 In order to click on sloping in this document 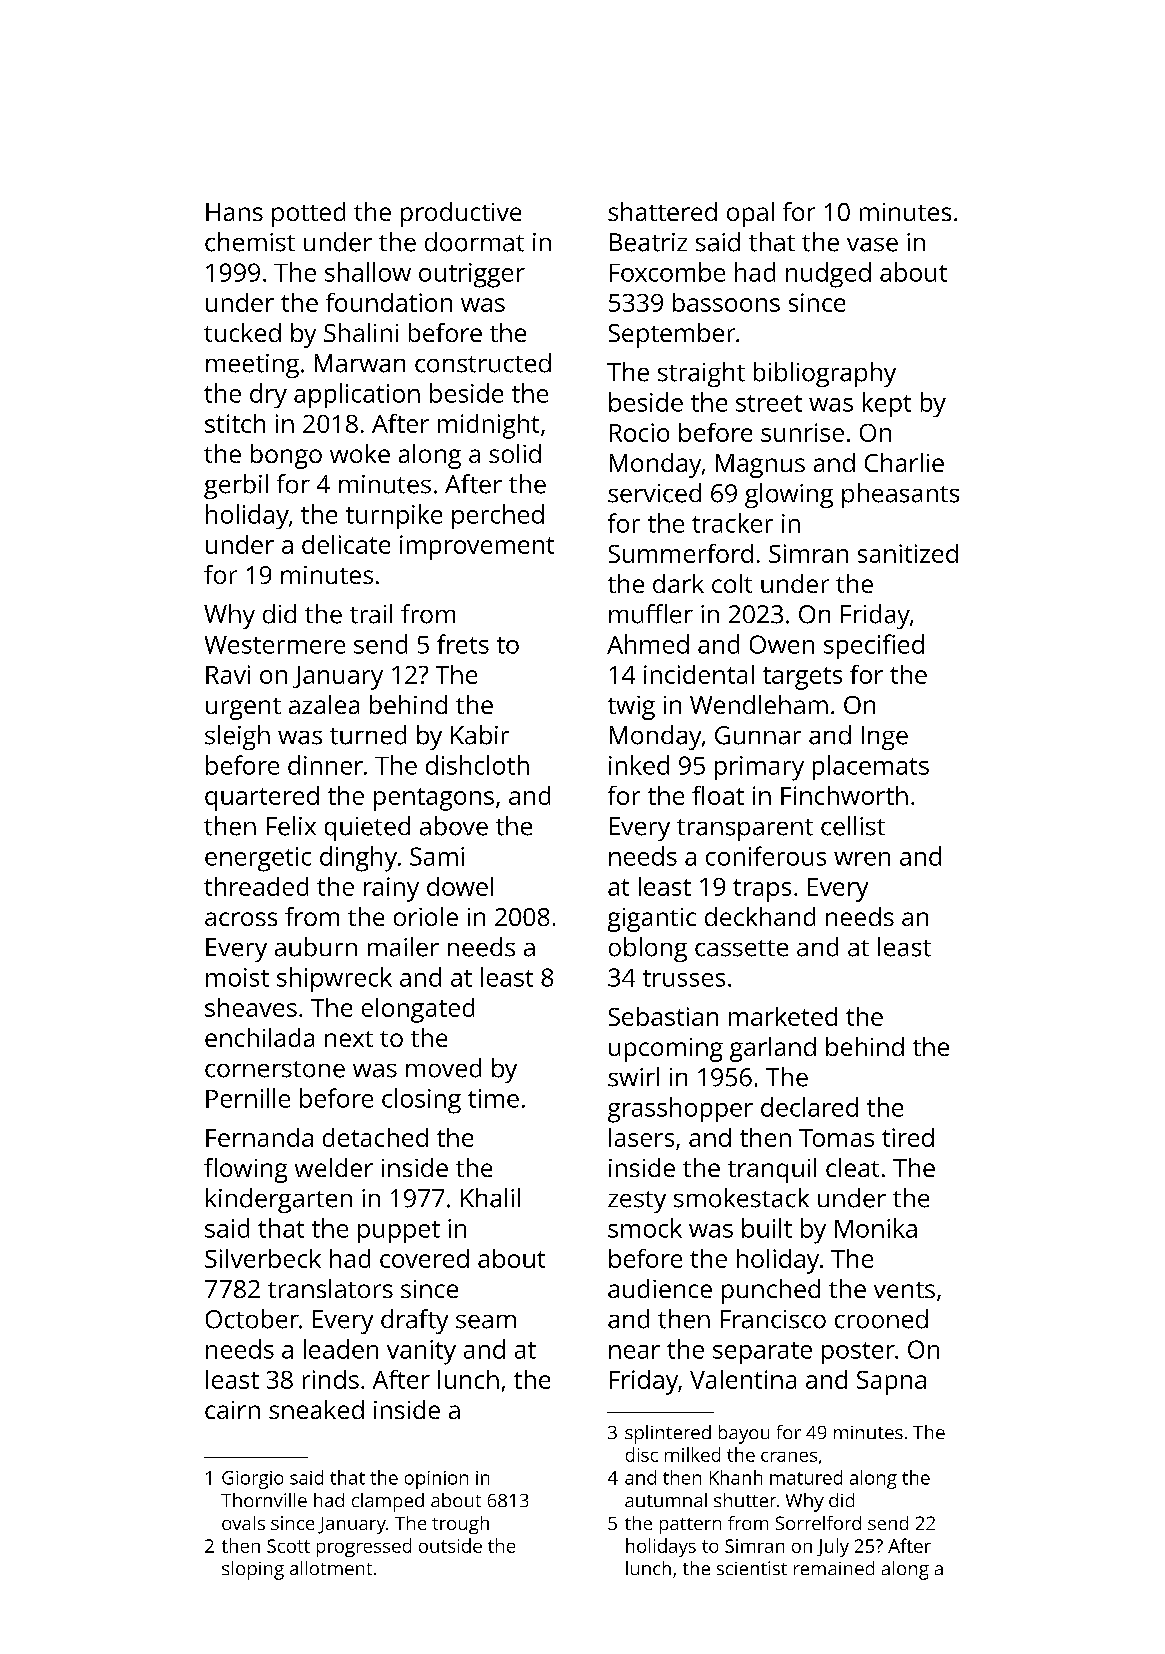, I will do `click(253, 1570)`.
